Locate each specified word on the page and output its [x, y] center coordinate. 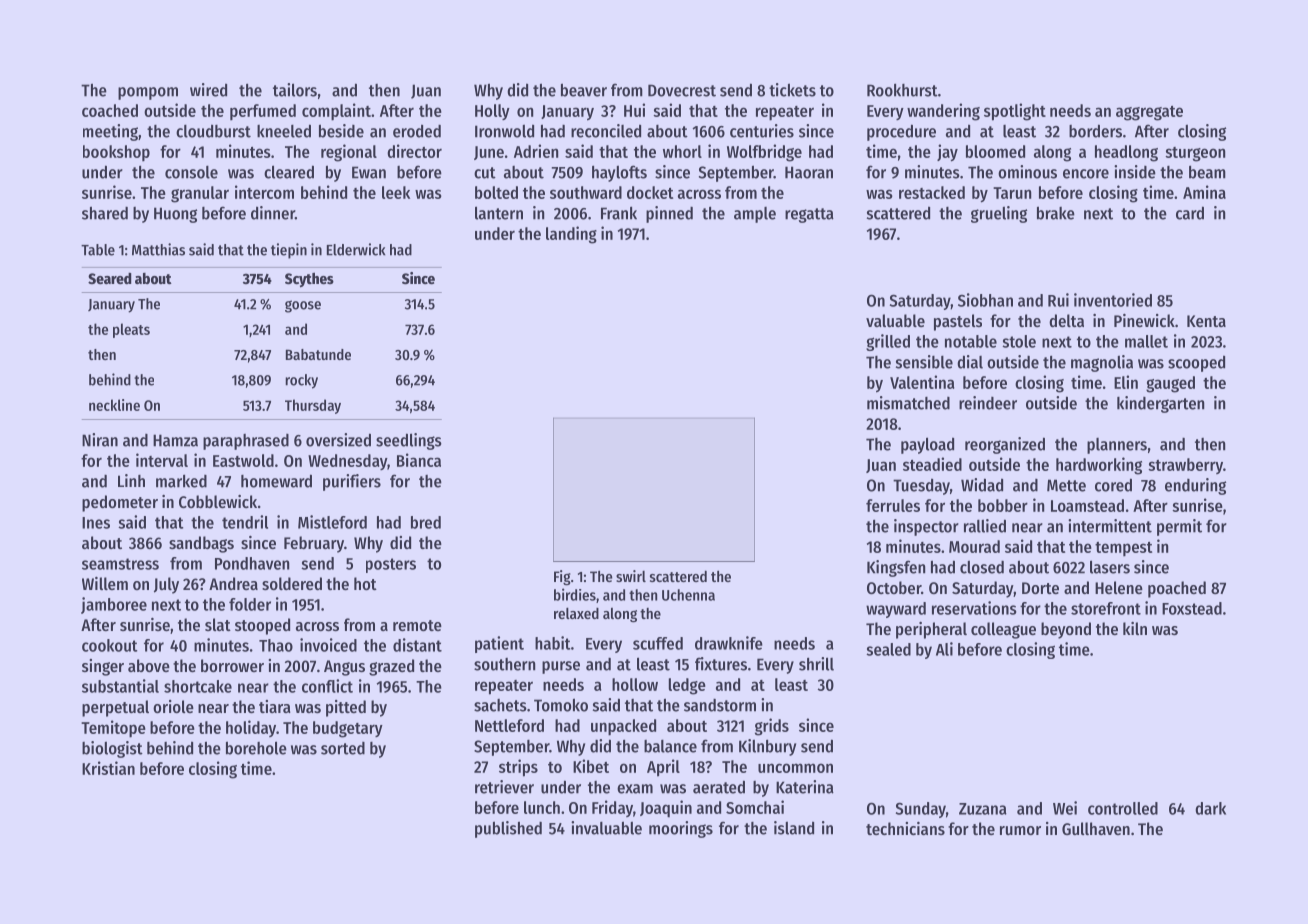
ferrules [893, 505]
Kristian [108, 768]
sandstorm [720, 705]
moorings [681, 829]
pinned [669, 214]
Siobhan [985, 300]
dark [1210, 808]
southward [586, 192]
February [314, 544]
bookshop [116, 153]
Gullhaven [1096, 828]
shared [105, 213]
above [149, 665]
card [1190, 213]
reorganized [1005, 445]
